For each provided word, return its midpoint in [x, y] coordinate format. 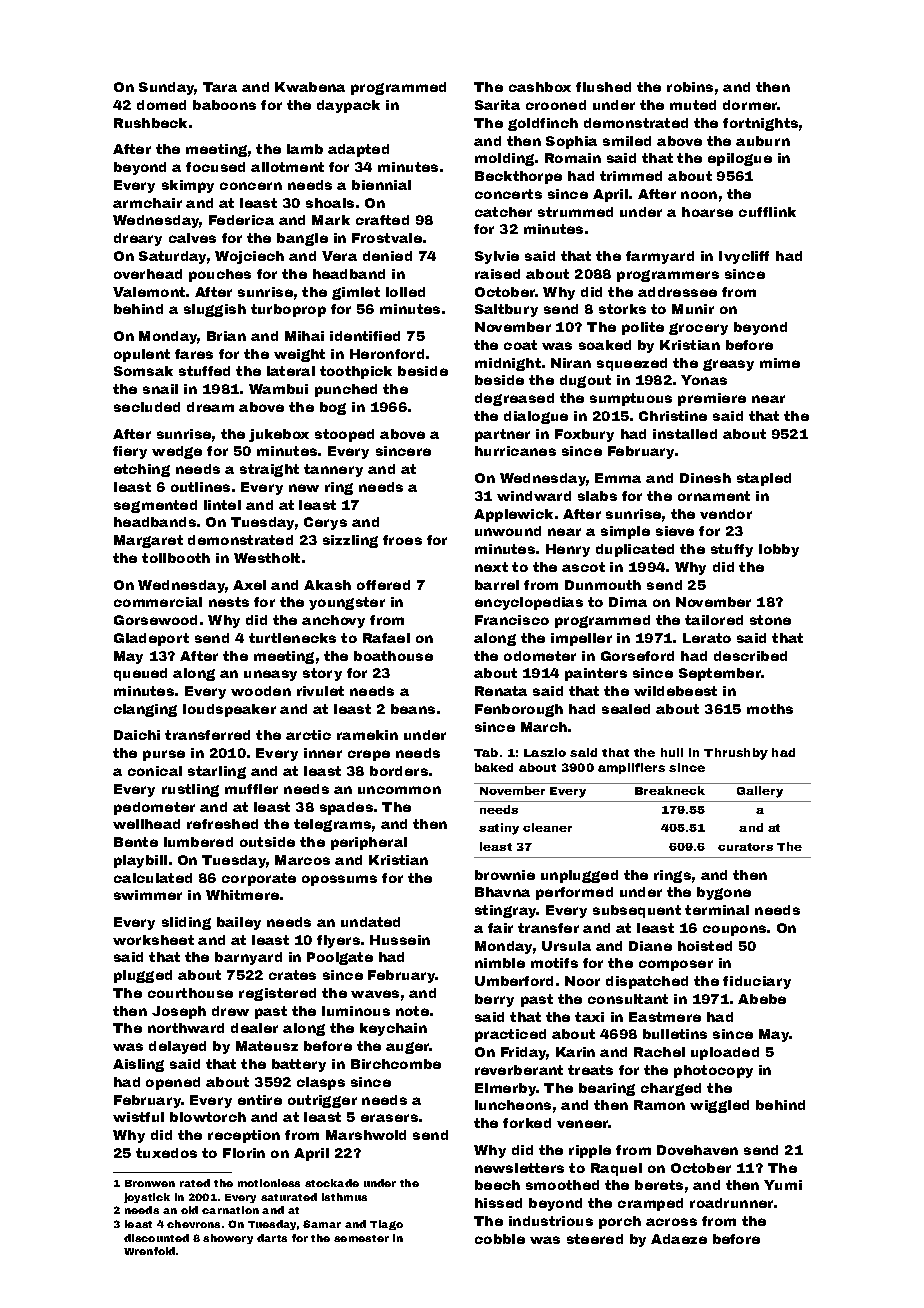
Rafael [386, 638]
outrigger [322, 1101]
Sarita [497, 105]
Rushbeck [150, 123]
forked [527, 1123]
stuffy [732, 550]
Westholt [267, 558]
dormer [750, 105]
